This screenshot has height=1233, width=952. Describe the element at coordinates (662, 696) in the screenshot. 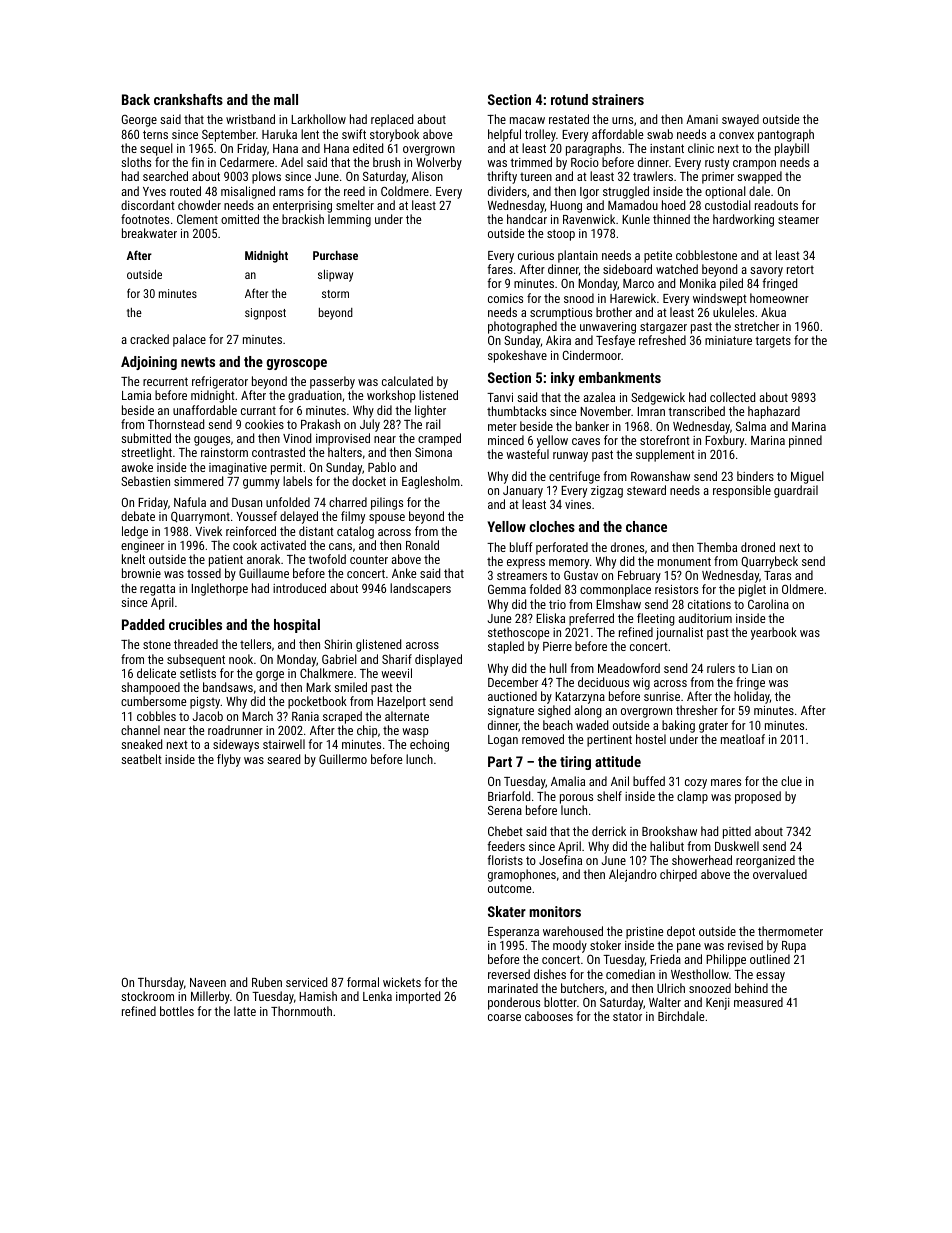

I see `sunrise` at that location.
